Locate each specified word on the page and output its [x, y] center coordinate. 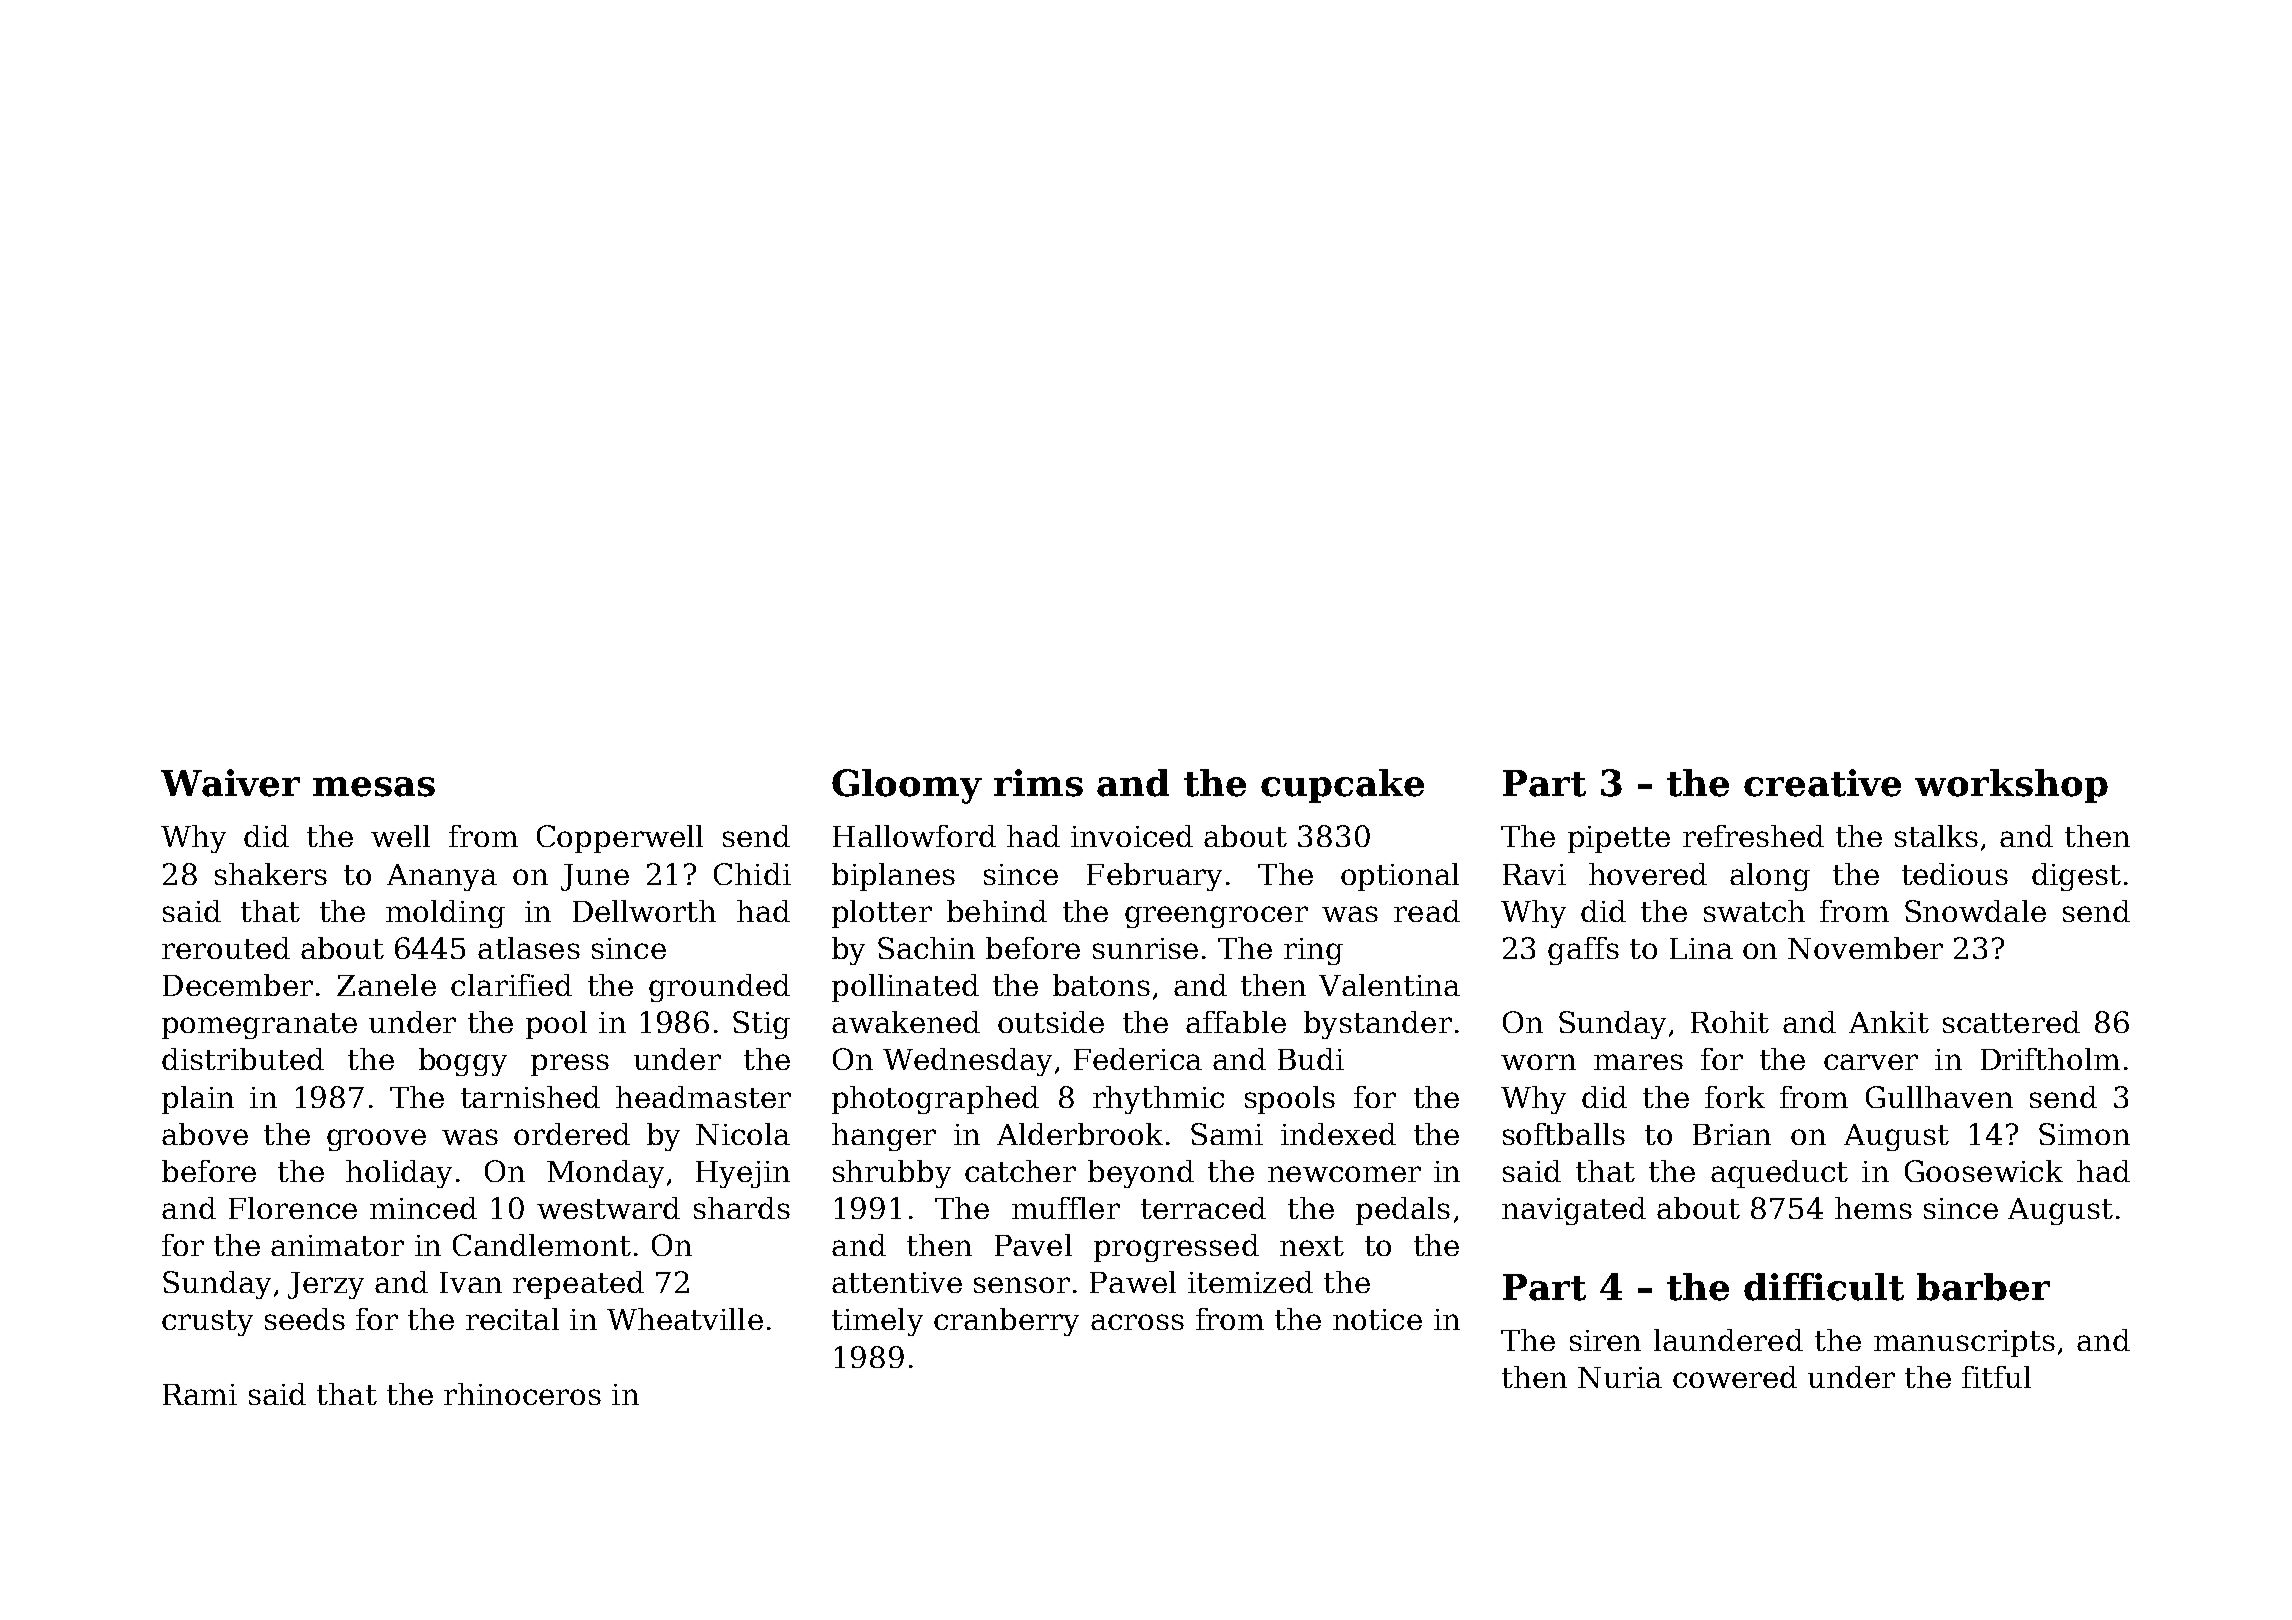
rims [1038, 783]
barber [1983, 1287]
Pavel [1033, 1245]
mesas [374, 787]
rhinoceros [522, 1394]
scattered [2011, 1022]
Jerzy [326, 1285]
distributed [243, 1059]
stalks [1936, 836]
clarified [511, 985]
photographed [935, 1100]
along [1770, 877]
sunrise [1145, 948]
